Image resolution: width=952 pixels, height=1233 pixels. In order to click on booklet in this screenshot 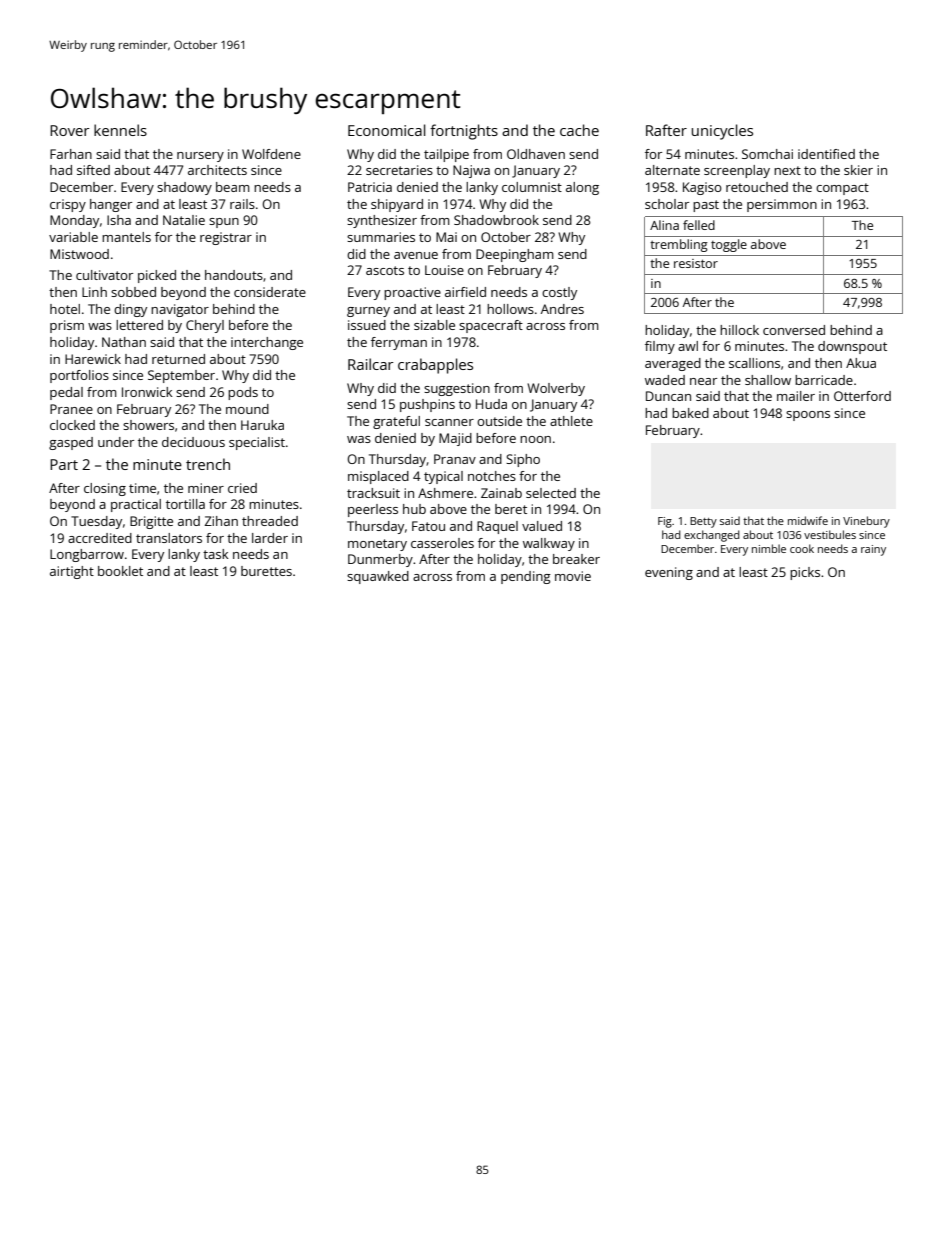, I will do `click(120, 571)`.
